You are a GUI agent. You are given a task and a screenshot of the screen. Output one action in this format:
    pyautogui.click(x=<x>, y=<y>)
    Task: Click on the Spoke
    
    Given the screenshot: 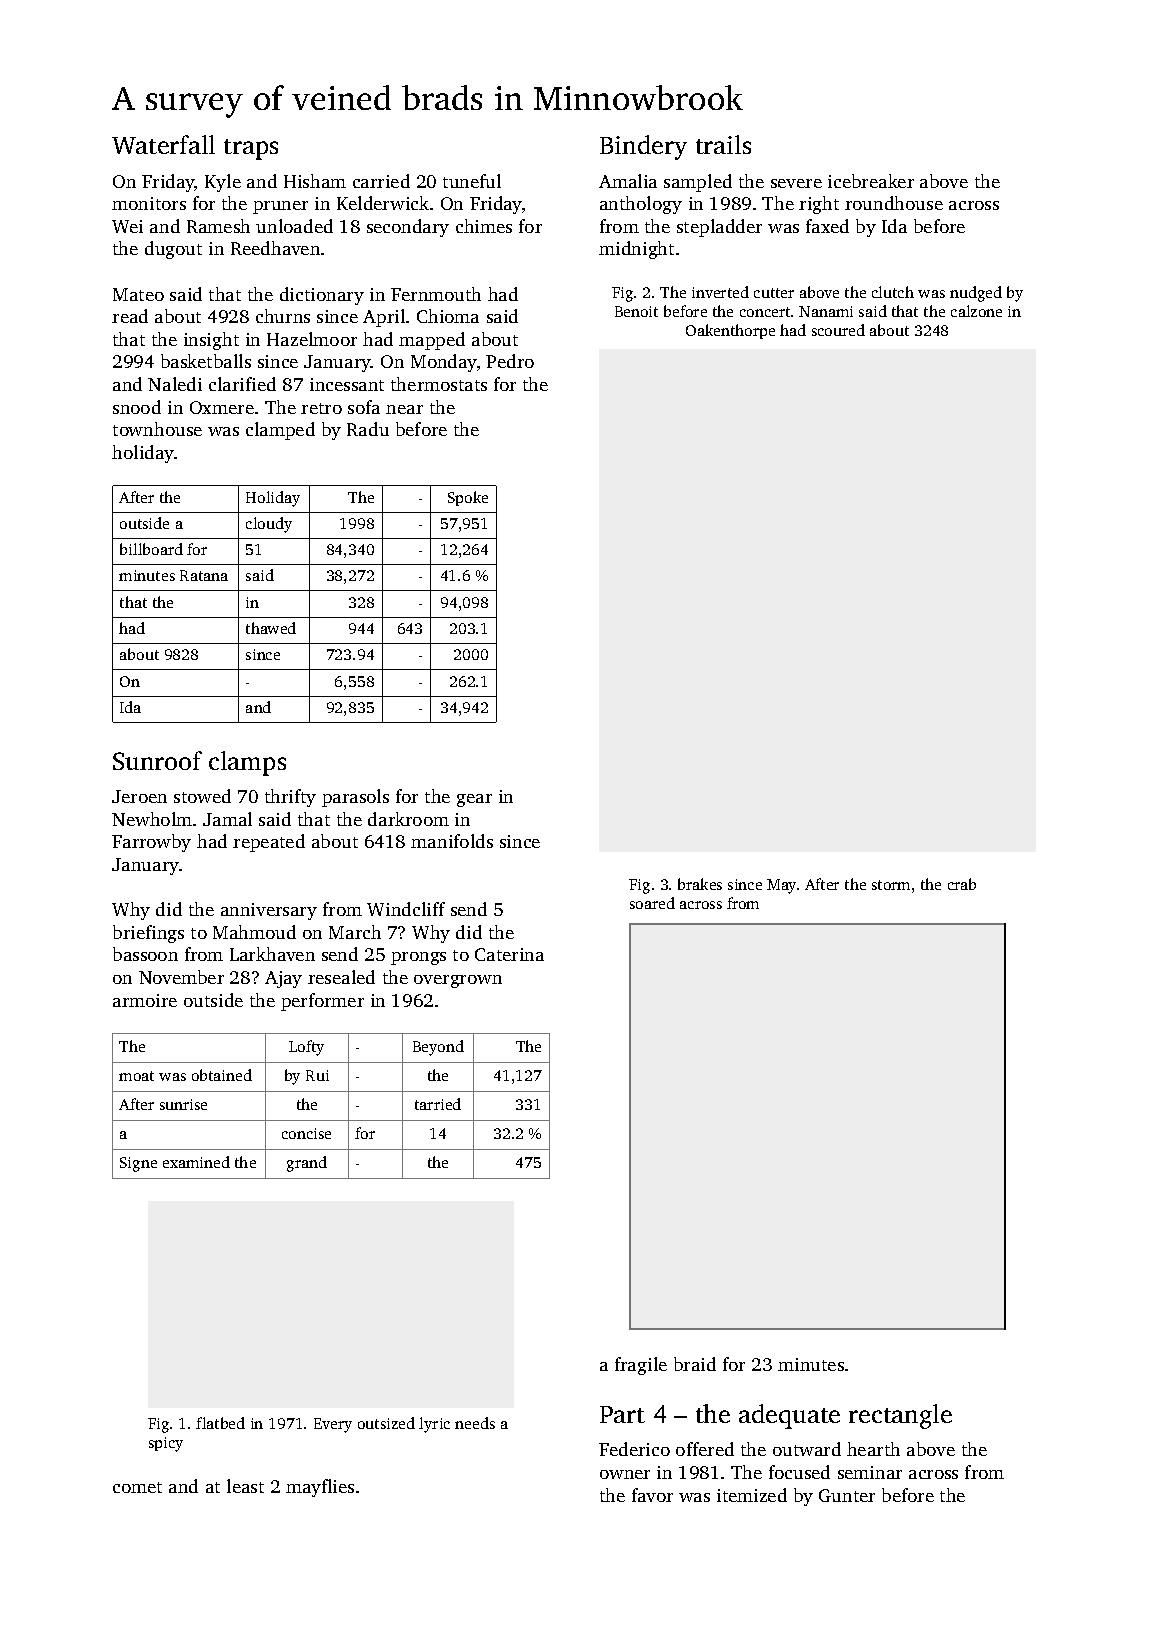 What is the action you would take?
    pyautogui.click(x=468, y=498)
